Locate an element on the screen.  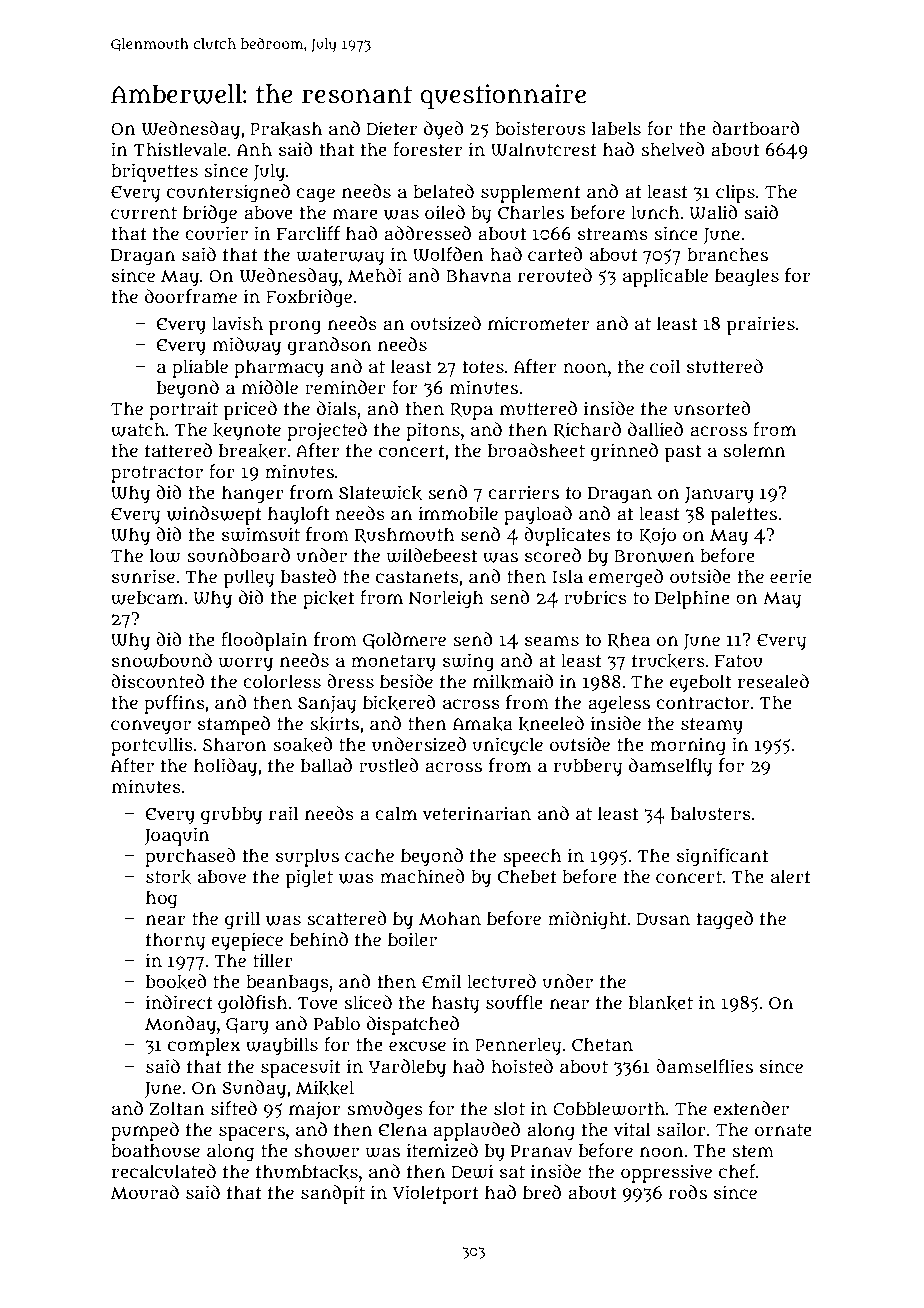
protractor is located at coordinates (157, 474).
